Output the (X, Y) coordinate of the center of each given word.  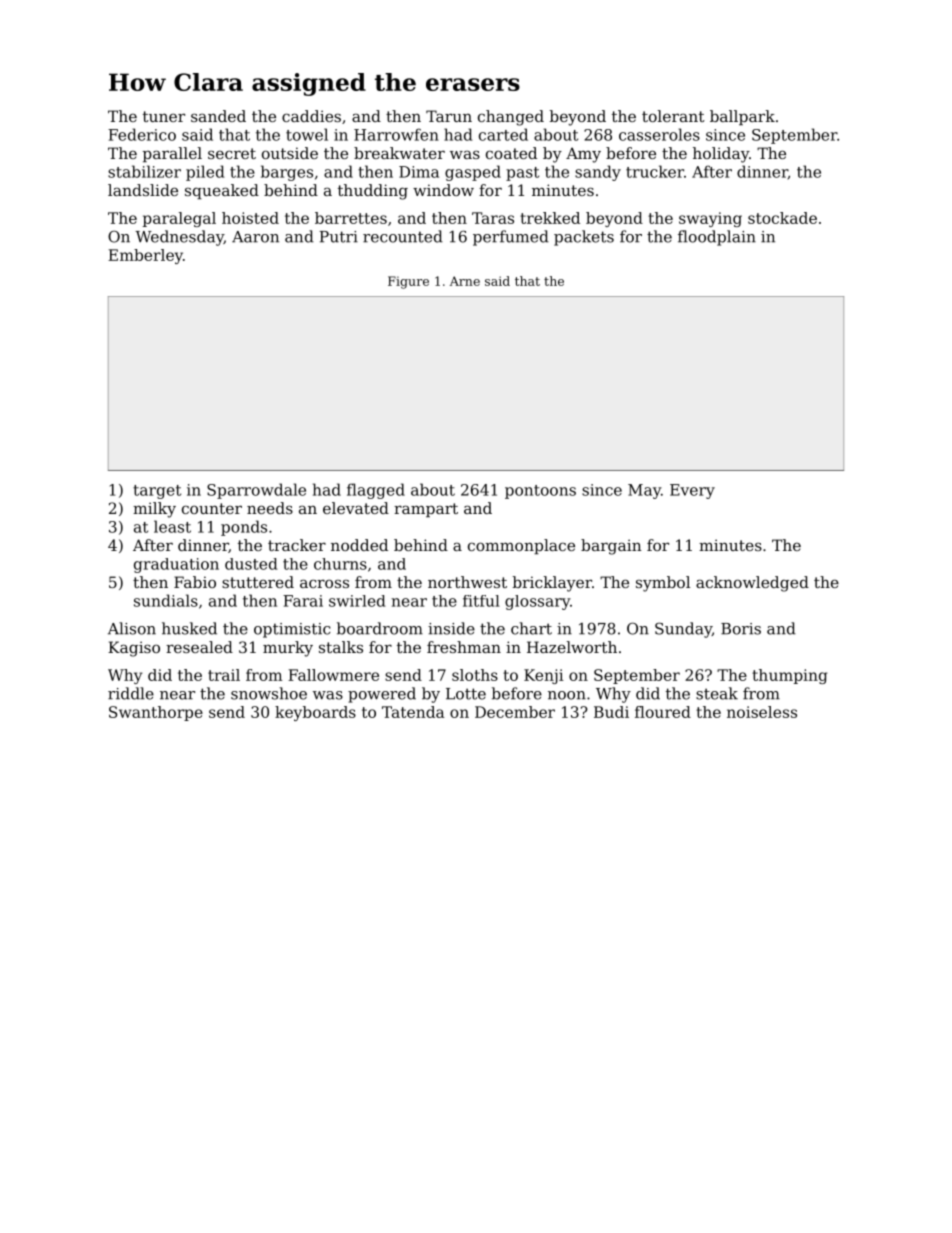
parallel (172, 154)
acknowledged (752, 584)
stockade (782, 218)
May (644, 491)
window (443, 190)
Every (692, 491)
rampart (426, 510)
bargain (611, 547)
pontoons (540, 492)
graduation (176, 565)
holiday (721, 155)
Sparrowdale (256, 491)
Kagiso (134, 649)
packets (584, 238)
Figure (408, 282)
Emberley (145, 256)
